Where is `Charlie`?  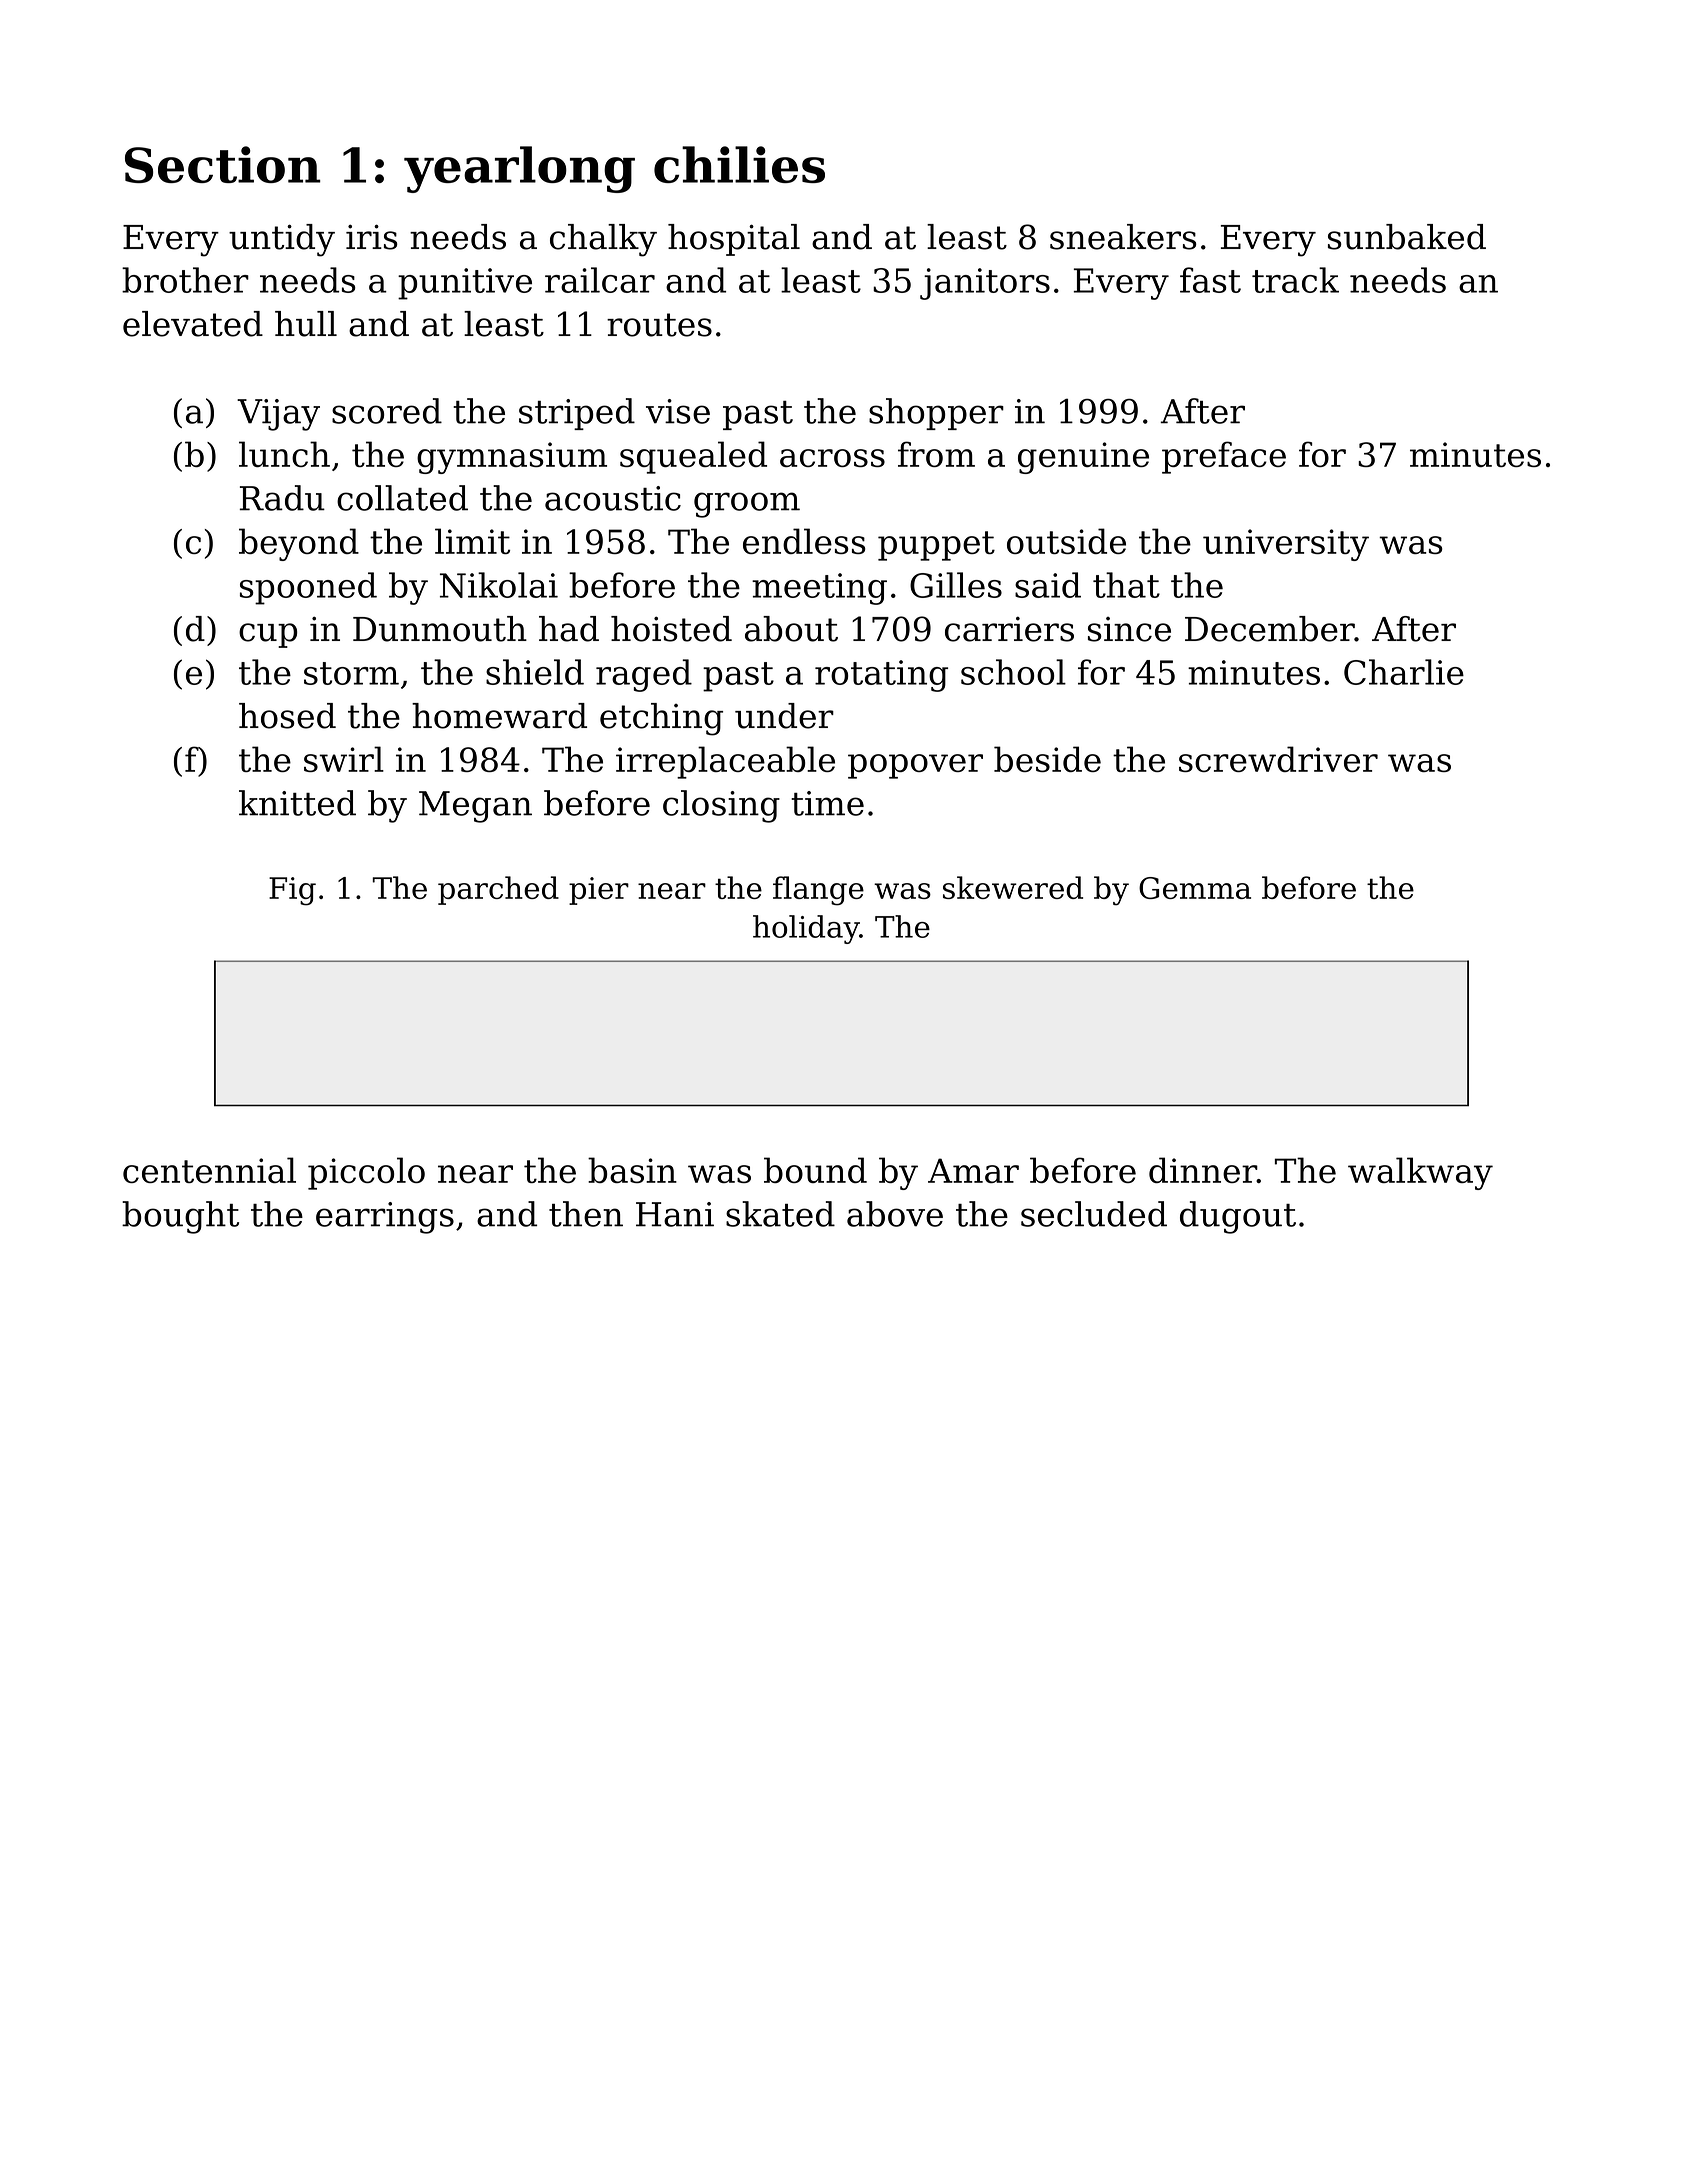 Charlie is located at coordinates (1404, 672).
